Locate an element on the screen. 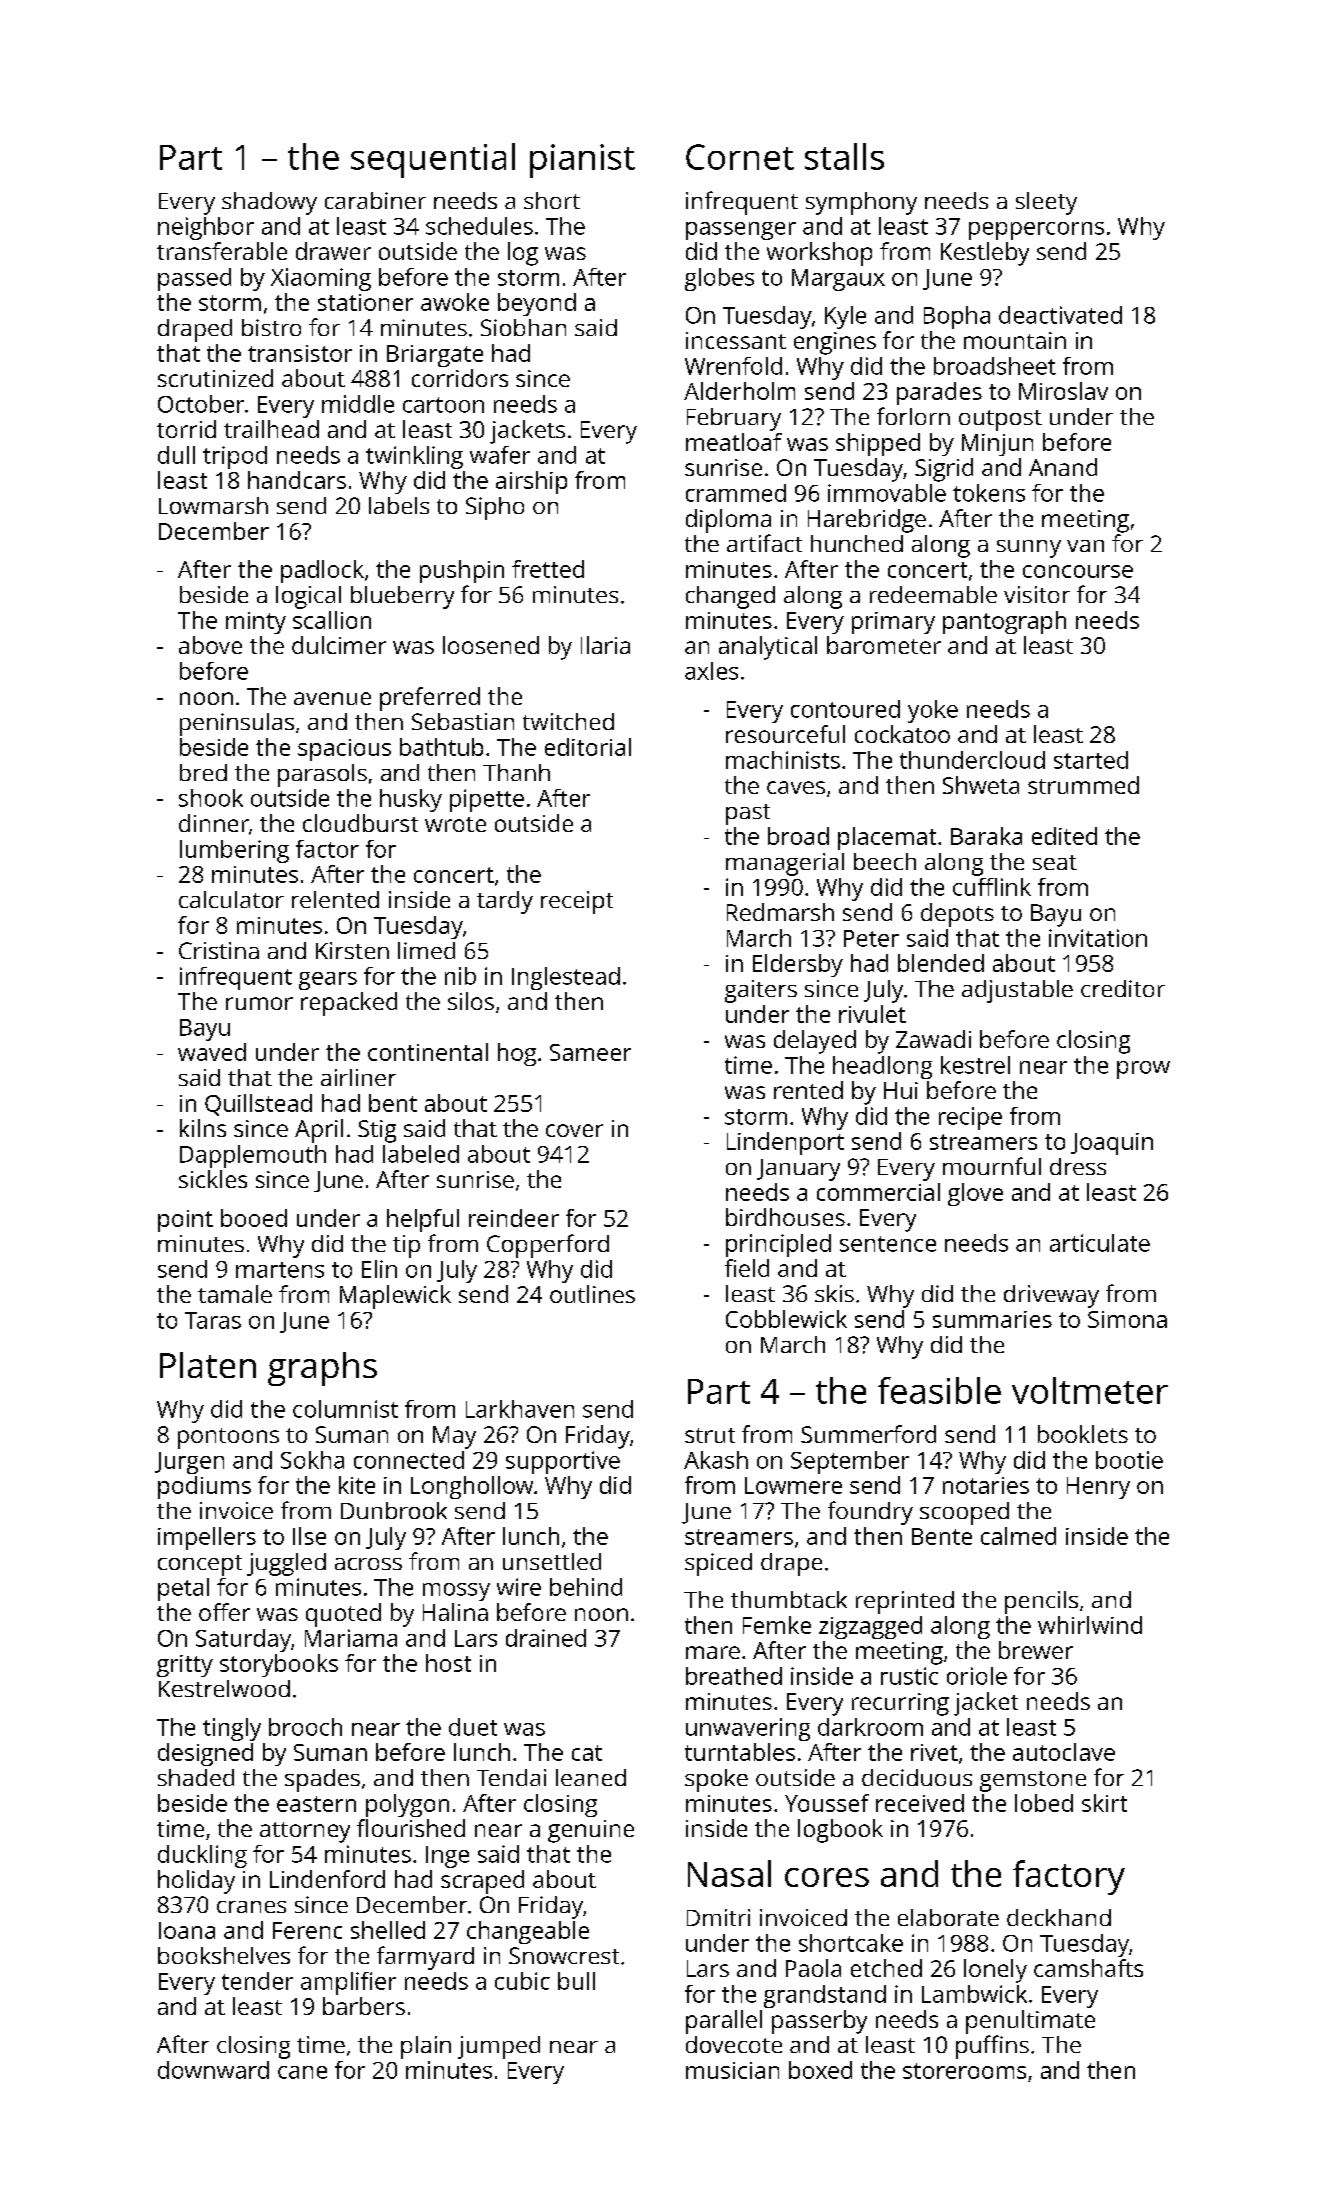  Platen is located at coordinates (208, 1365).
